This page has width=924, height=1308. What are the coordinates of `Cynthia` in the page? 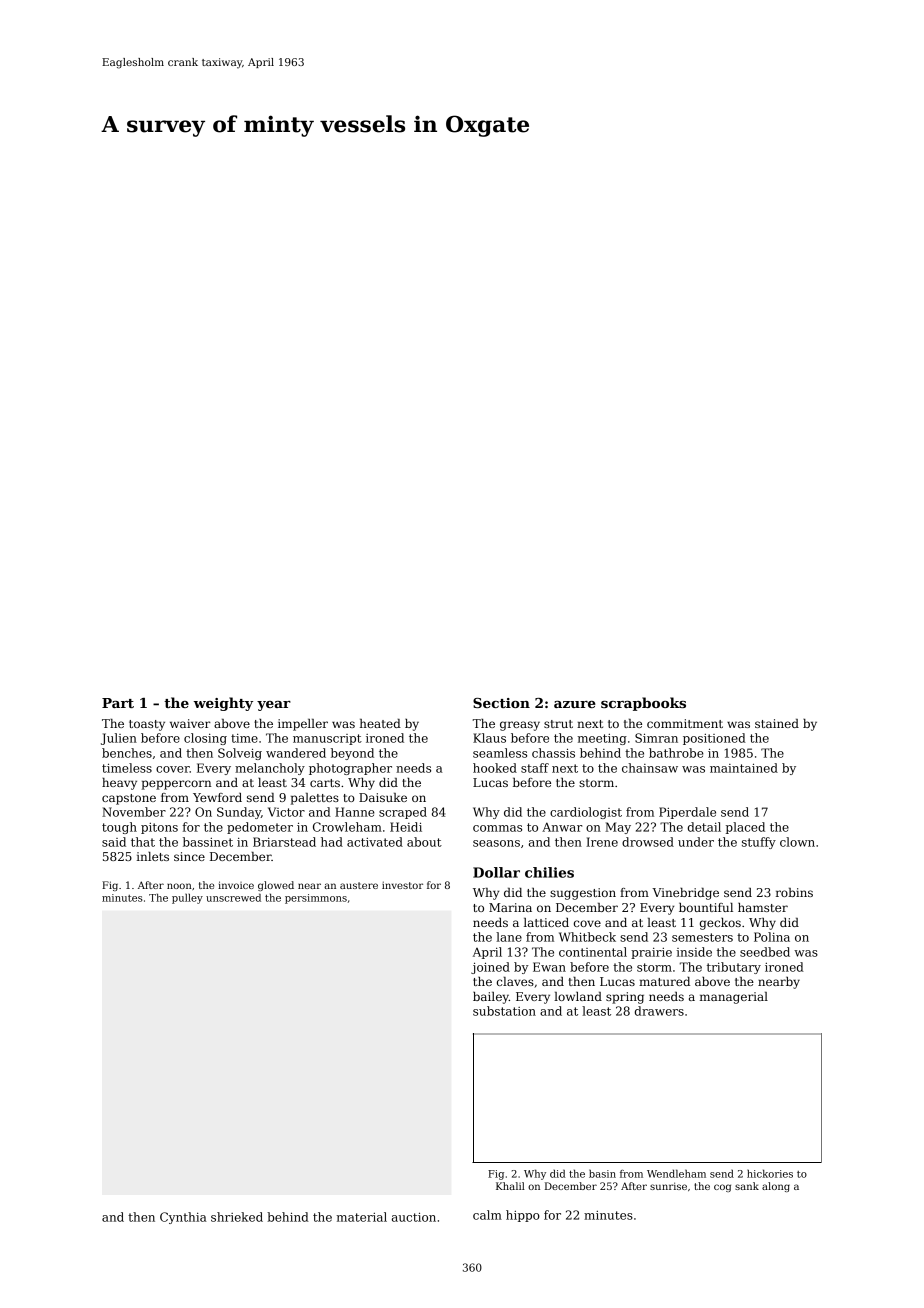 It's located at (183, 1218).
